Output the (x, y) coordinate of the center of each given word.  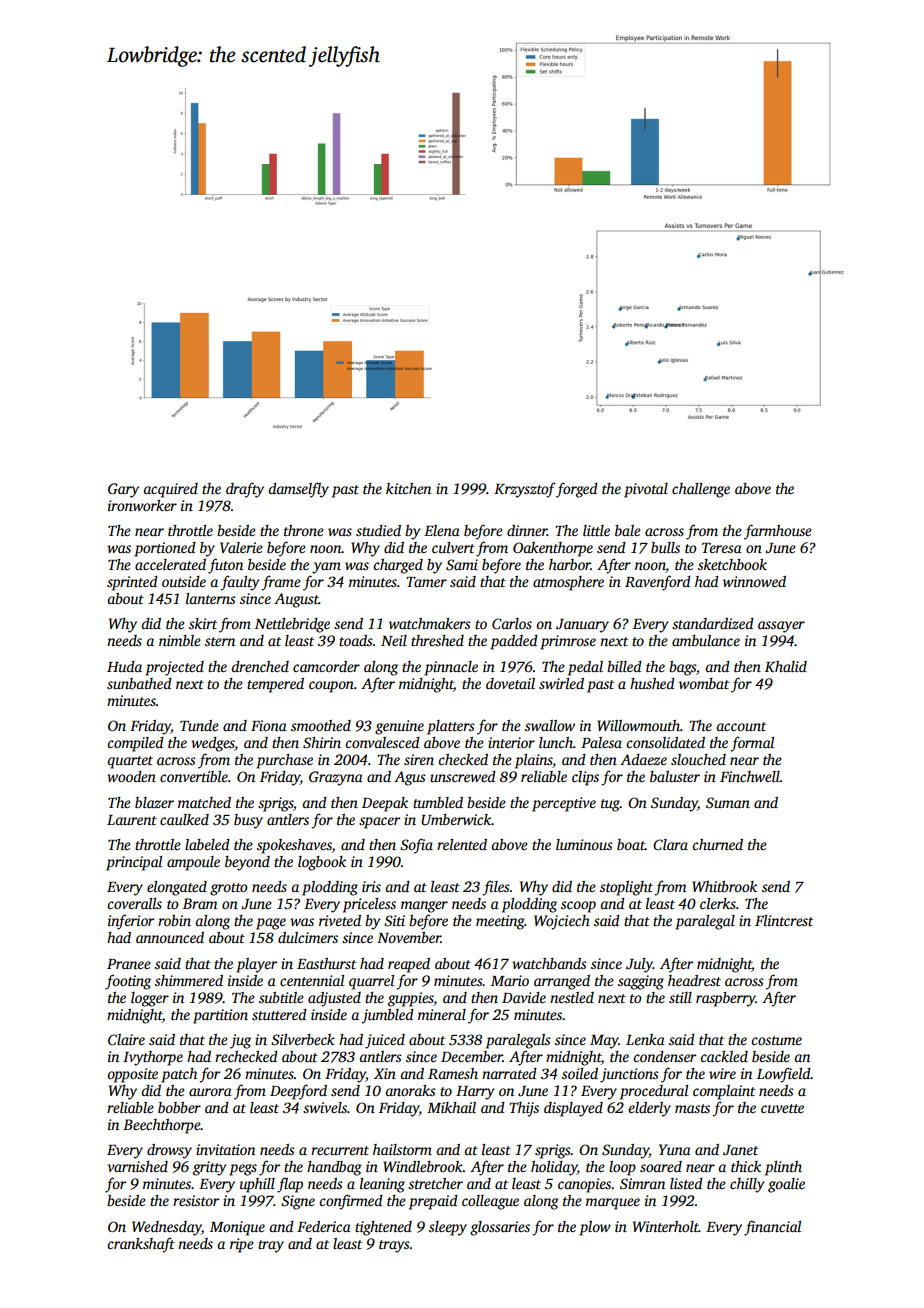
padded (514, 642)
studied (378, 530)
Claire (126, 1039)
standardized (713, 623)
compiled (135, 744)
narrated (509, 1073)
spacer (379, 823)
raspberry (726, 999)
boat (631, 844)
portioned (165, 549)
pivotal (646, 490)
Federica (324, 1226)
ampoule (193, 863)
